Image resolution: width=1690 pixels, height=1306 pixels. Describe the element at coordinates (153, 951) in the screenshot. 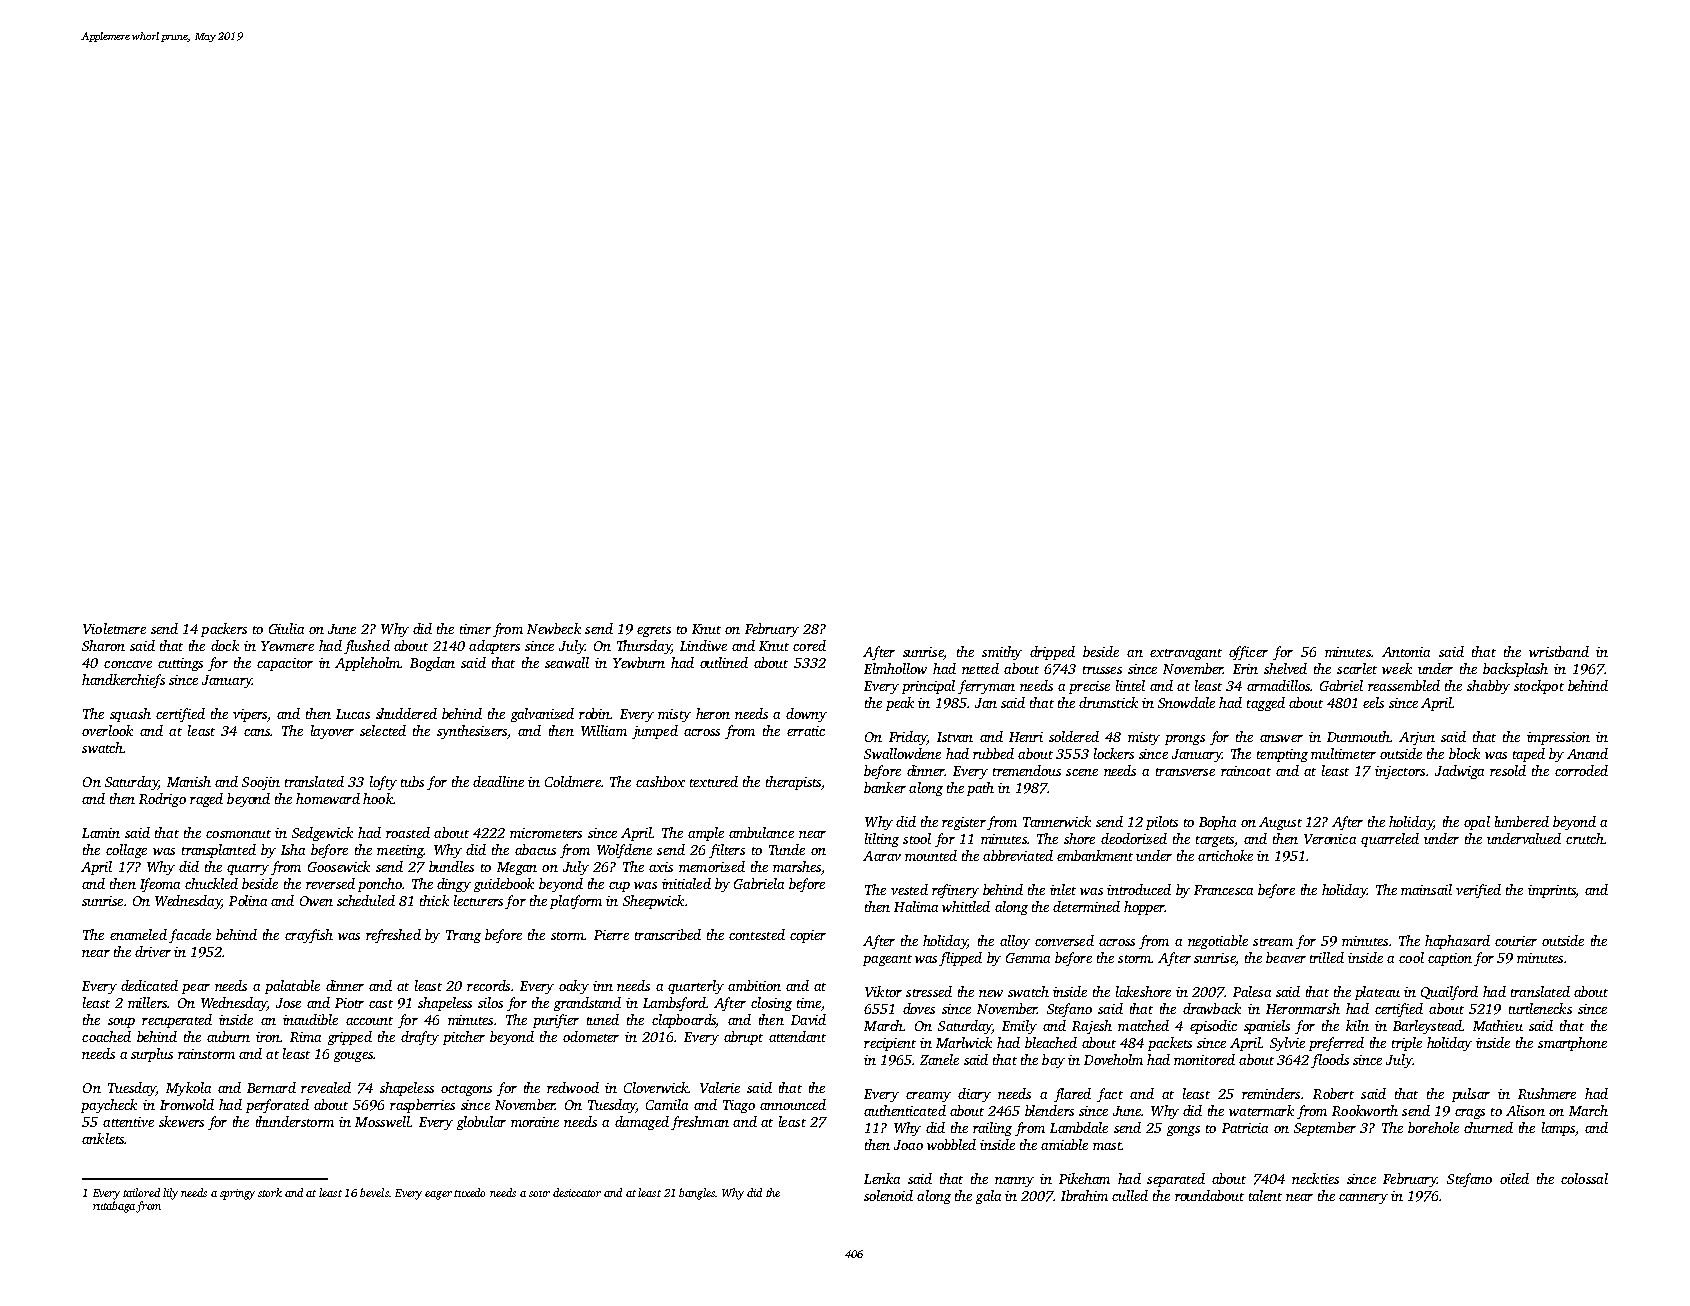

I see `driver` at that location.
